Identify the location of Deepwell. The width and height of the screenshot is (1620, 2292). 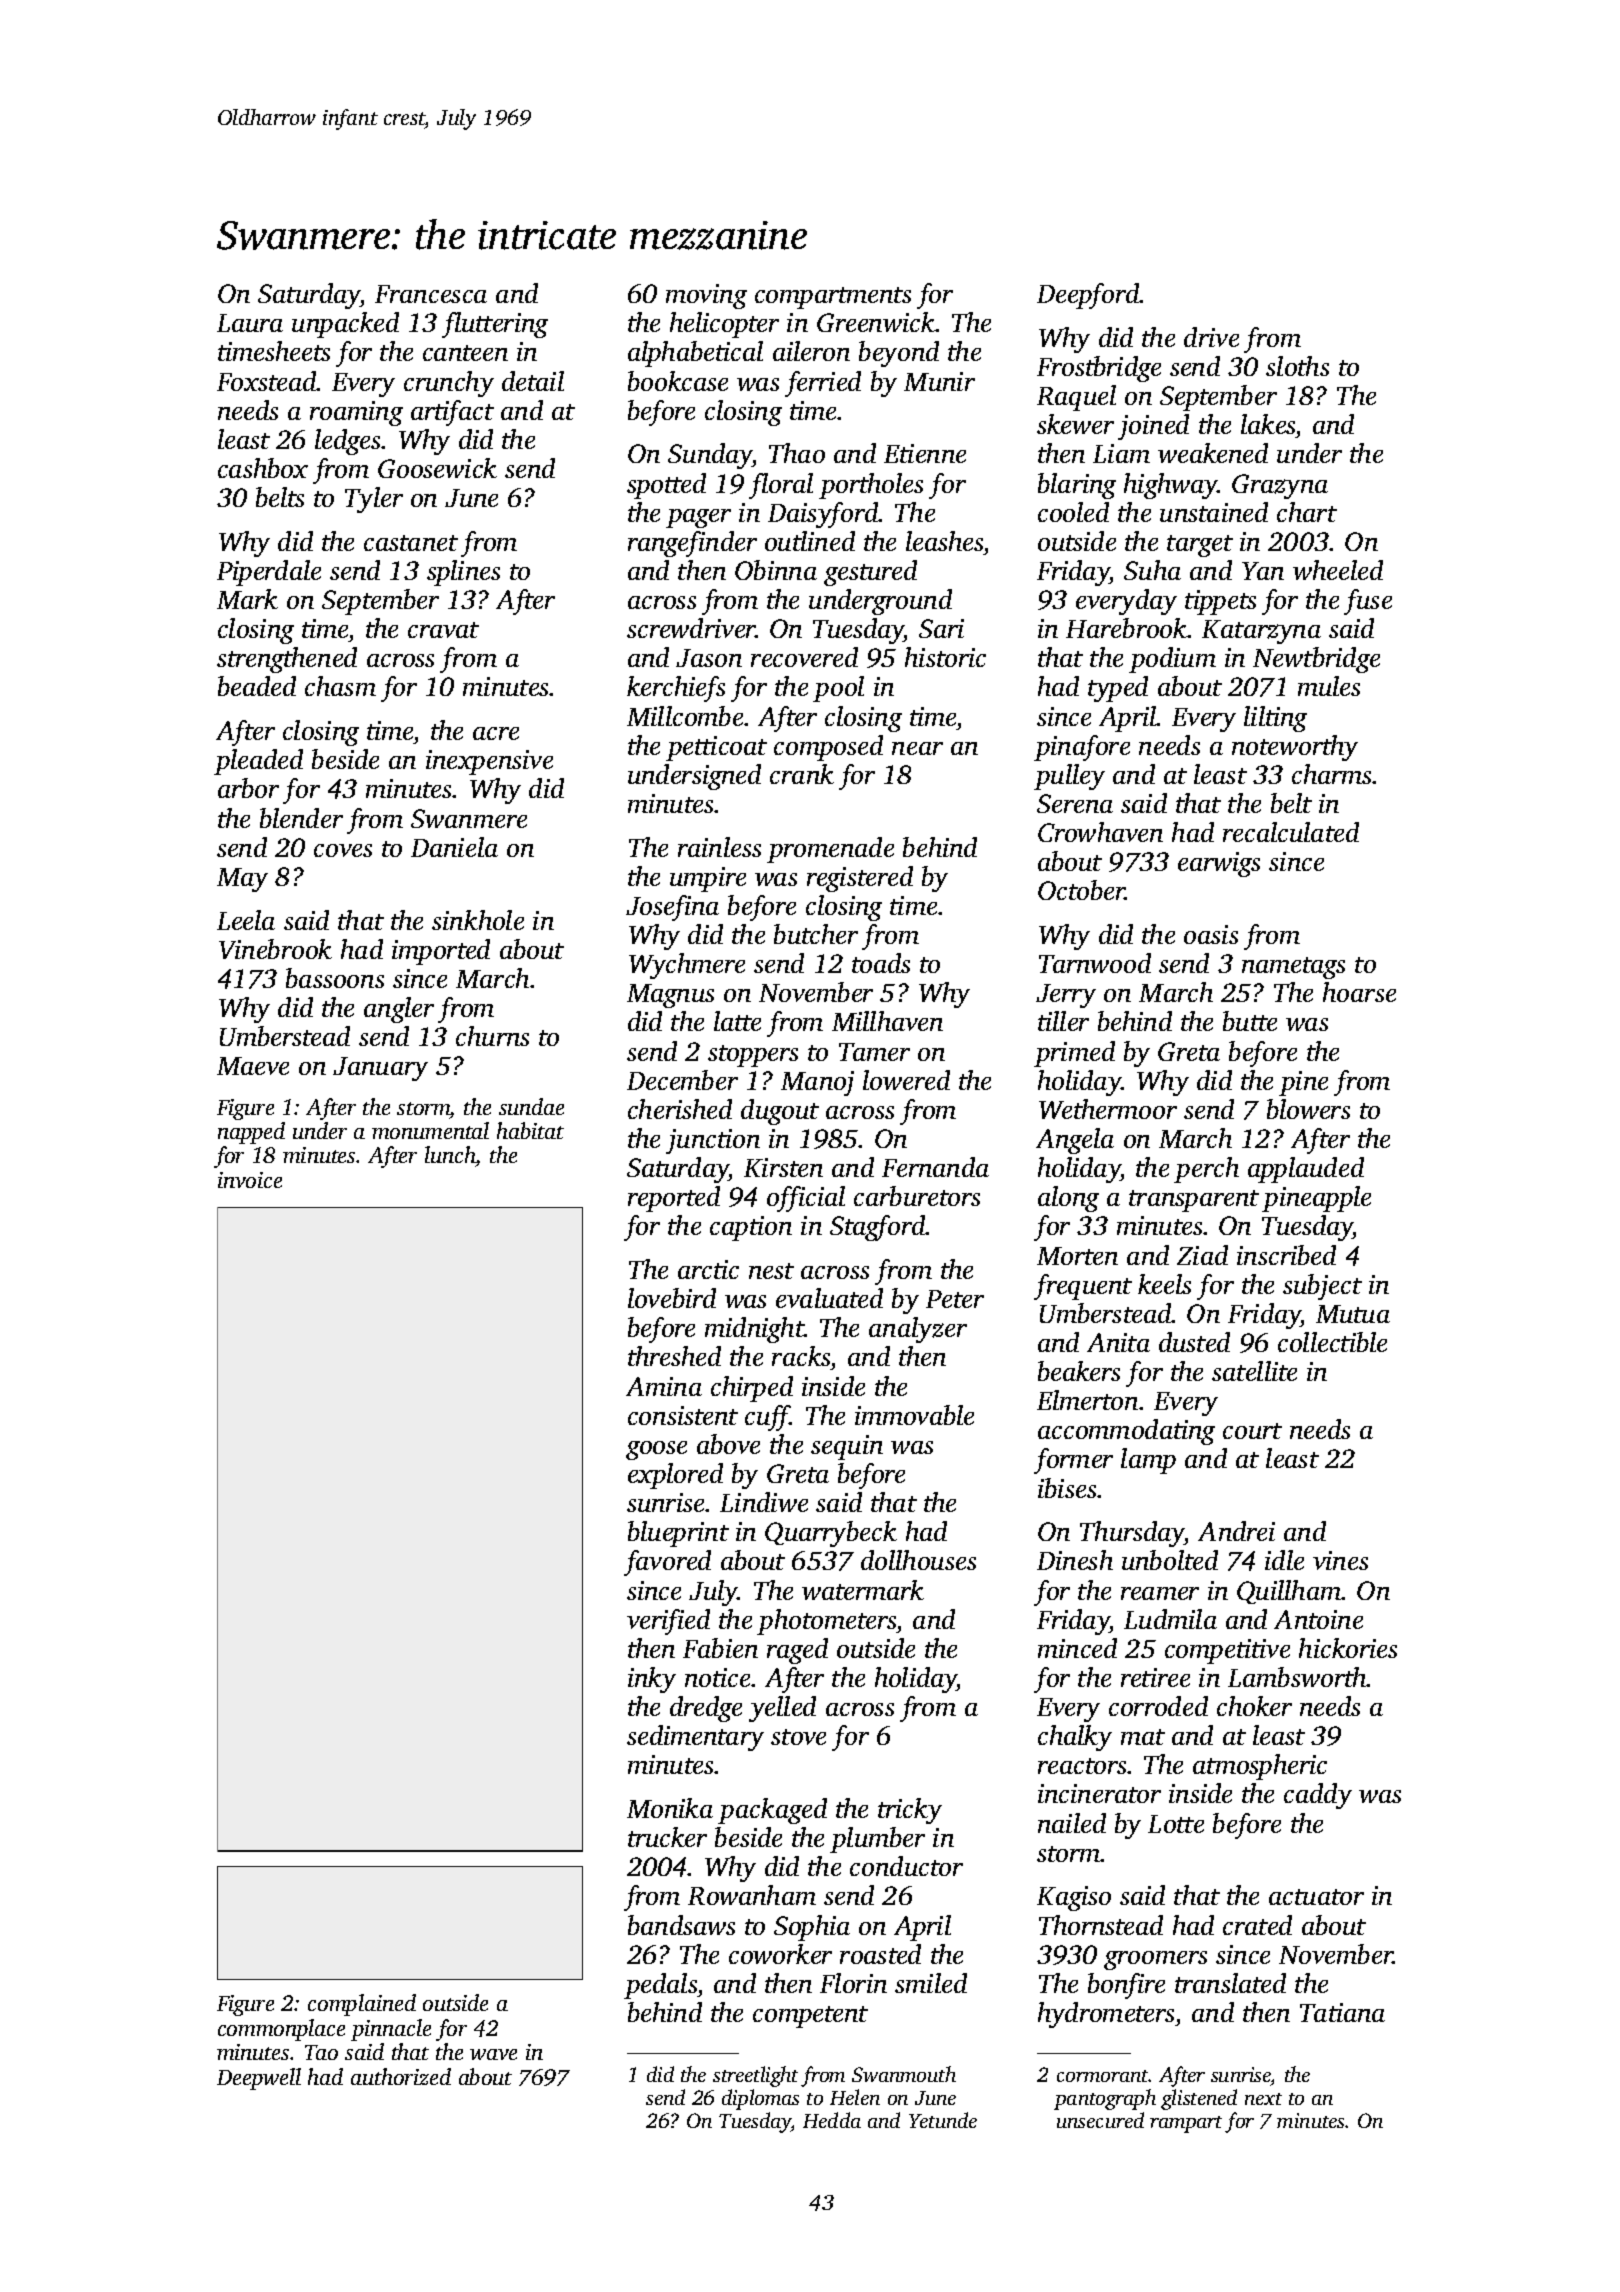
(259, 2079).
